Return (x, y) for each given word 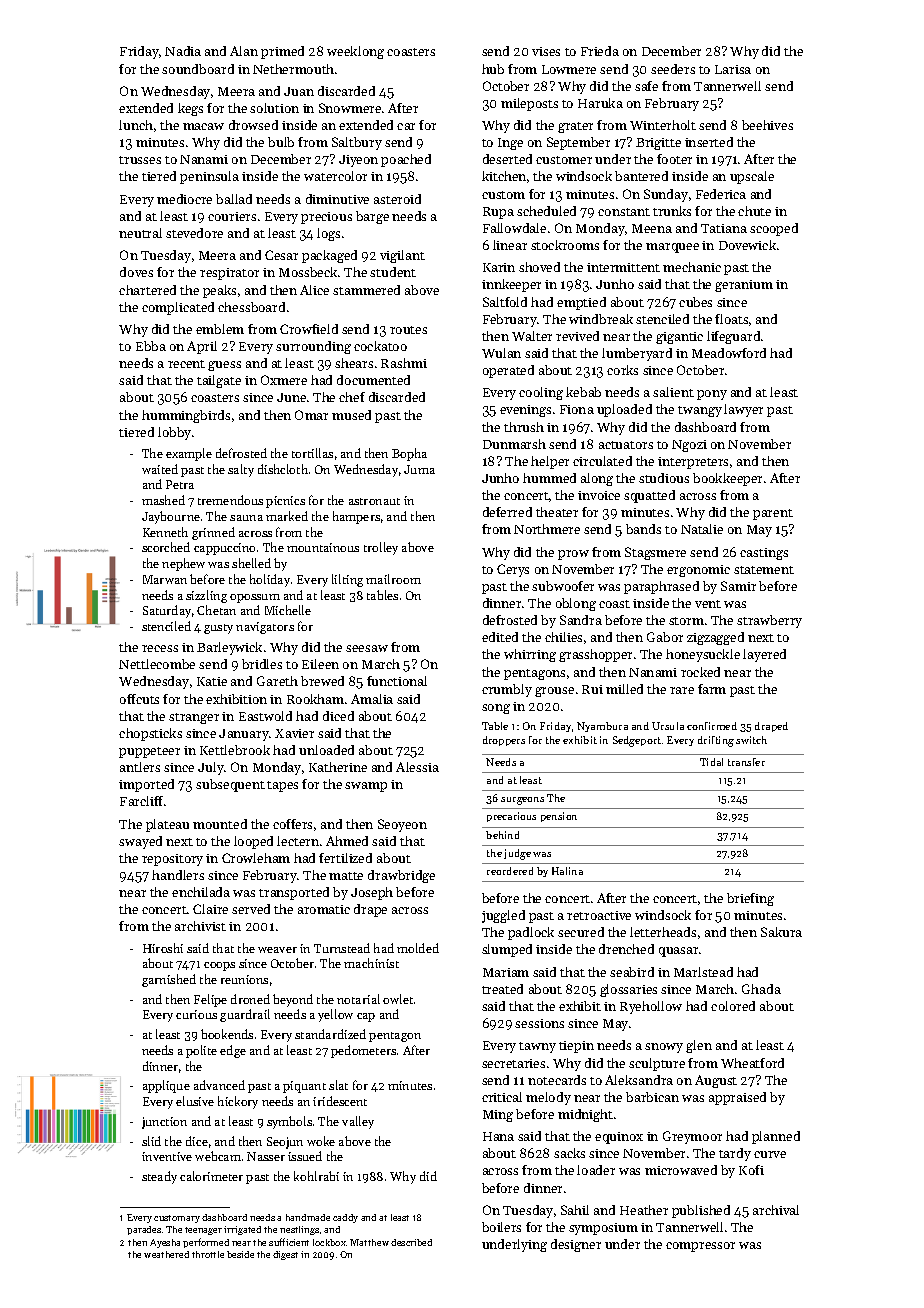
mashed (163, 500)
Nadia (183, 51)
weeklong (355, 52)
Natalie (702, 529)
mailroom (393, 579)
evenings (525, 411)
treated (502, 989)
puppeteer (149, 752)
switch (751, 740)
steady (159, 1177)
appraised (737, 1098)
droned (250, 999)
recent (186, 364)
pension (559, 817)
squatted (649, 496)
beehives (767, 125)
